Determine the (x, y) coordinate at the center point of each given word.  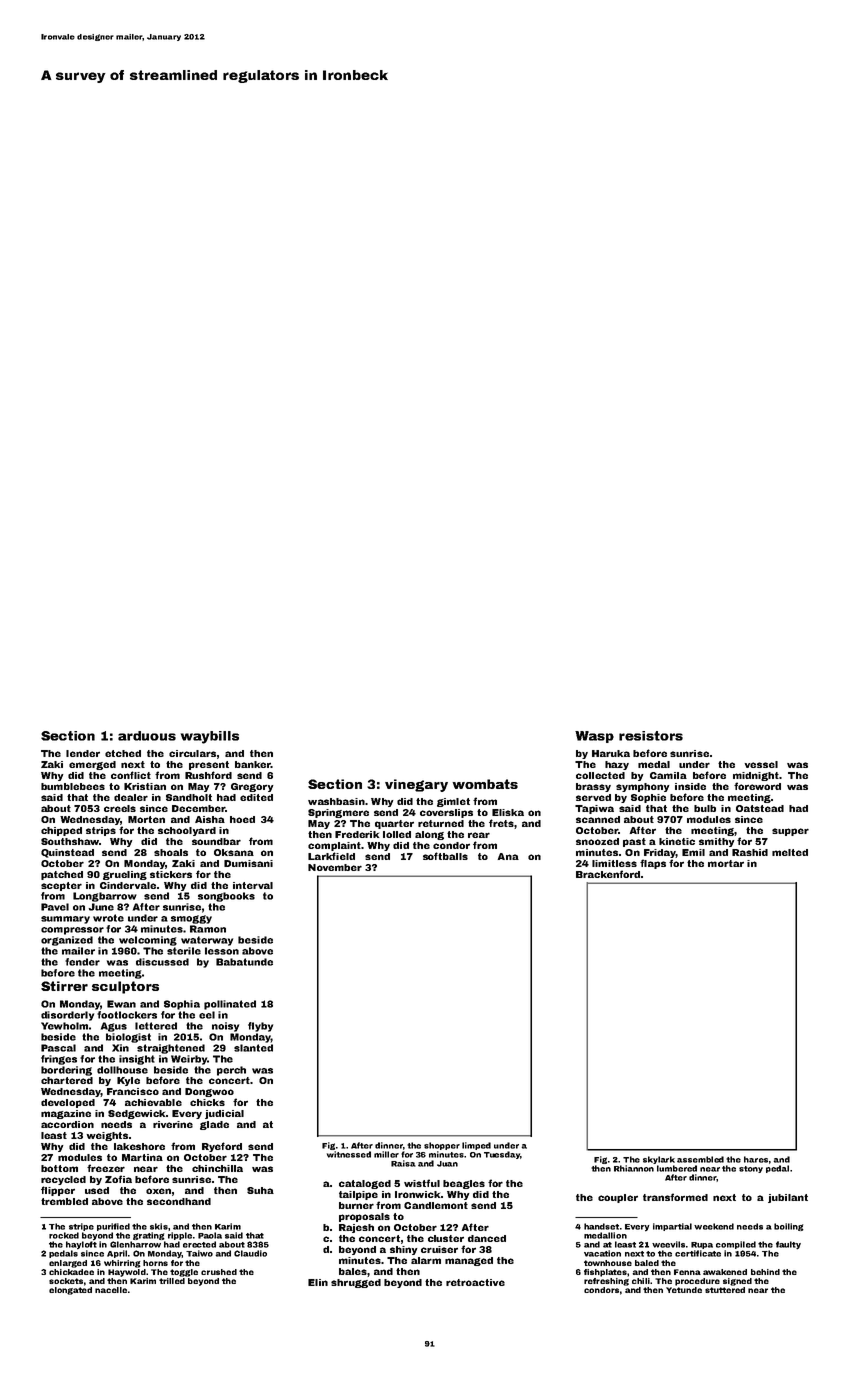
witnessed (349, 1154)
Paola (210, 1235)
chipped (61, 831)
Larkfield (331, 856)
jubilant (788, 1198)
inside (690, 786)
